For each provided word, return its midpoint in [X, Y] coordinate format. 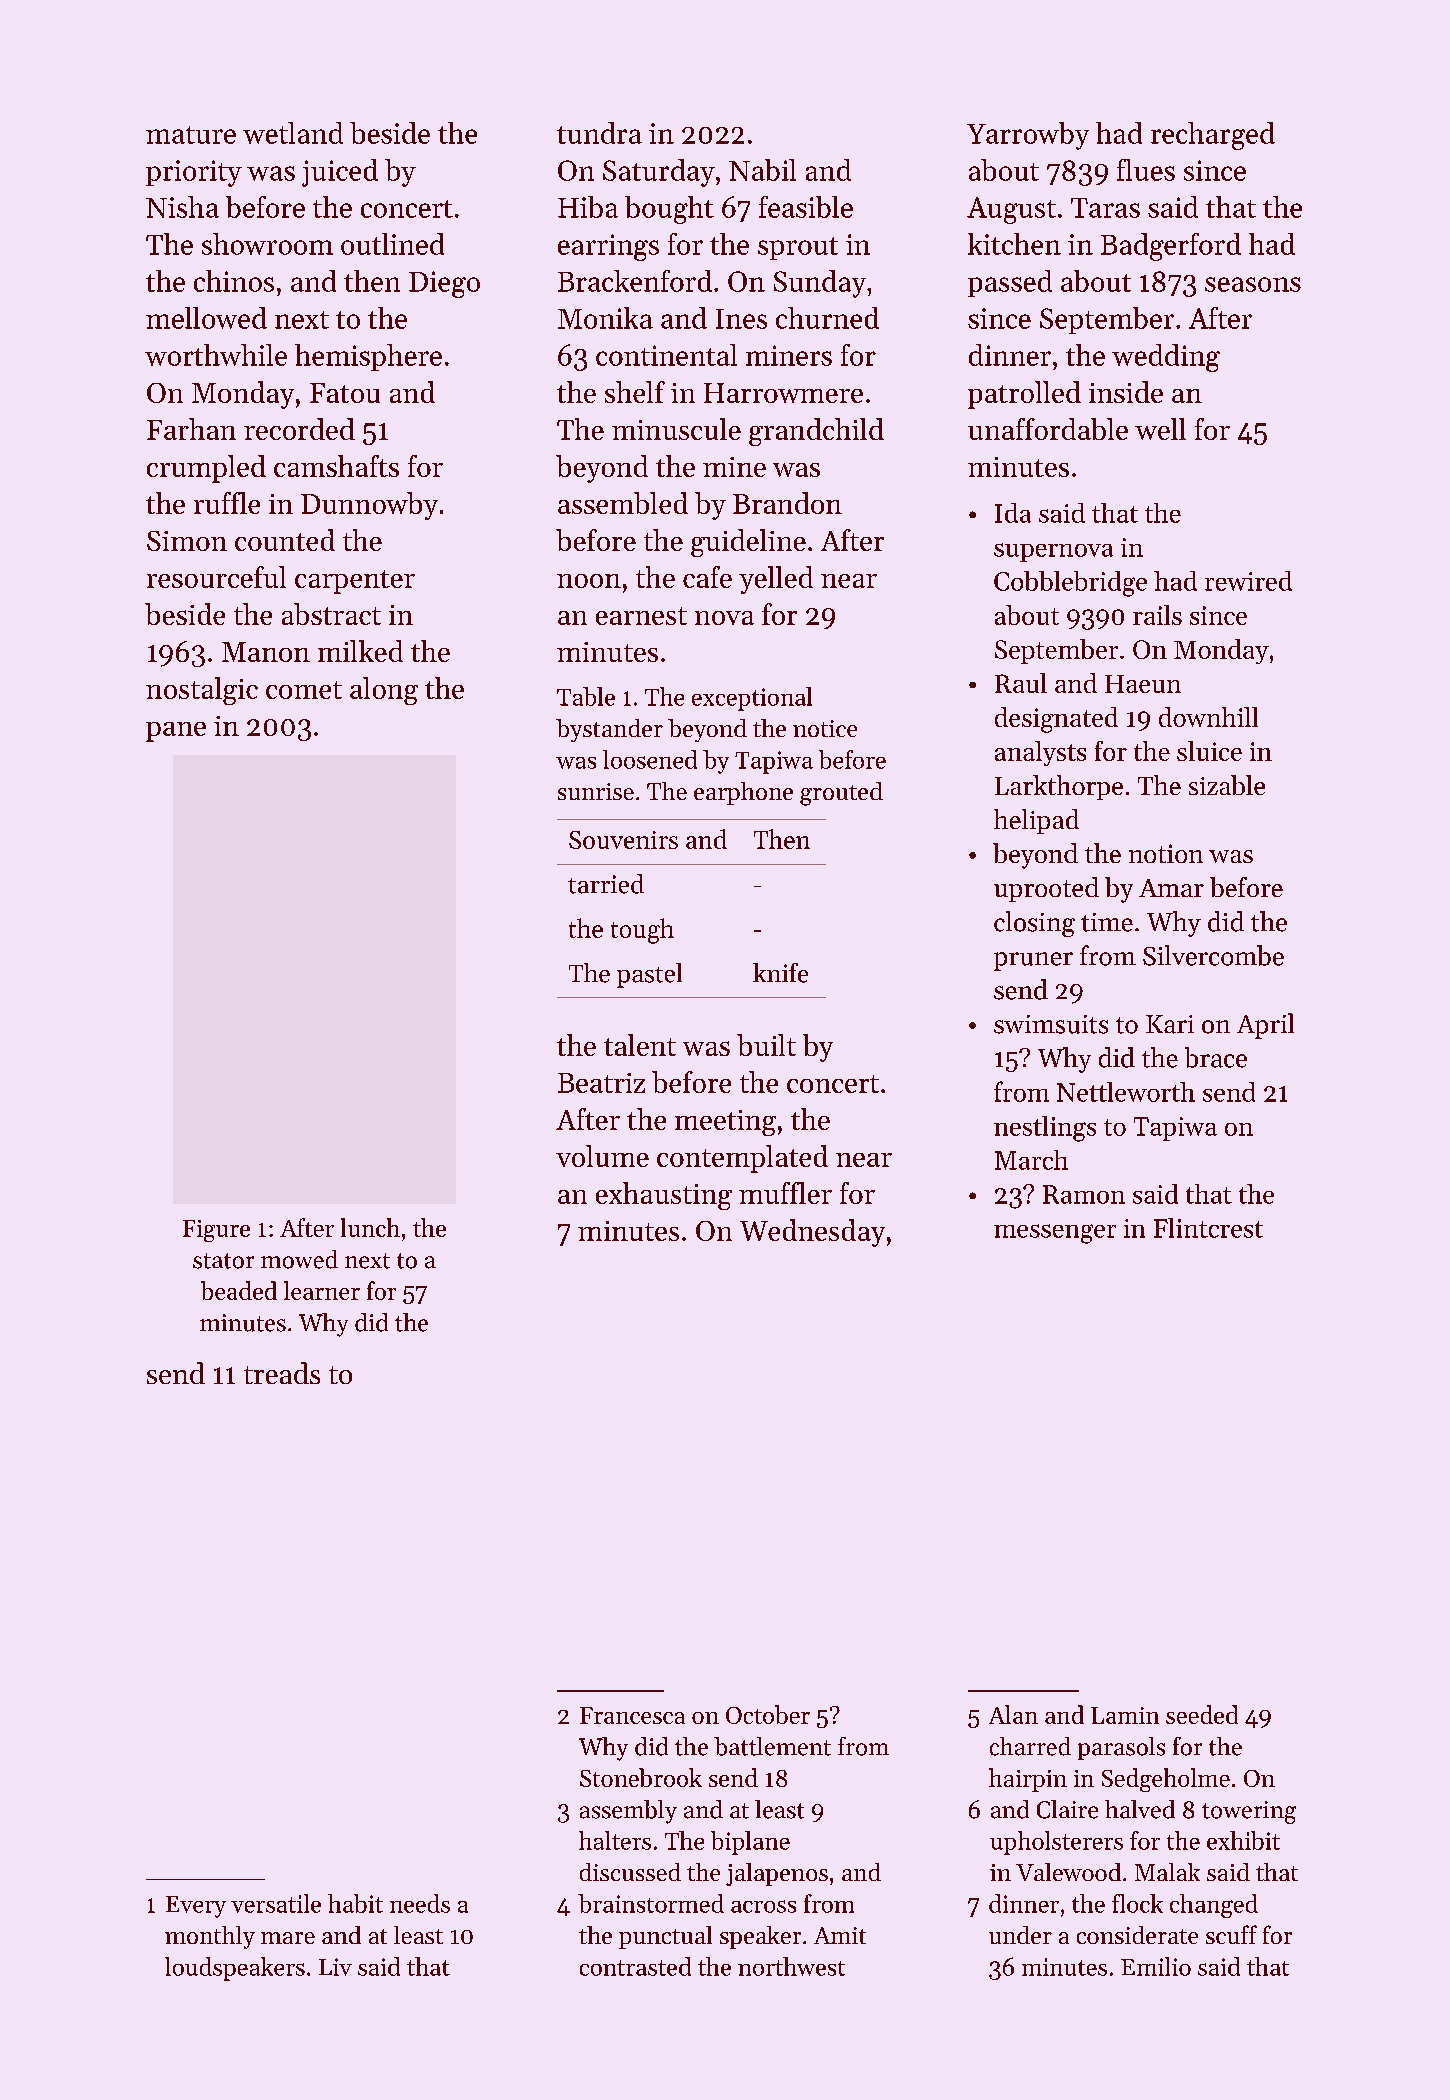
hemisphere [368, 357]
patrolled [1024, 395]
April [1265, 1026]
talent [640, 1045]
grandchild [816, 432]
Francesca [632, 1715]
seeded [1202, 1714]
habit [355, 1903]
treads [282, 1373]
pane [176, 732]
